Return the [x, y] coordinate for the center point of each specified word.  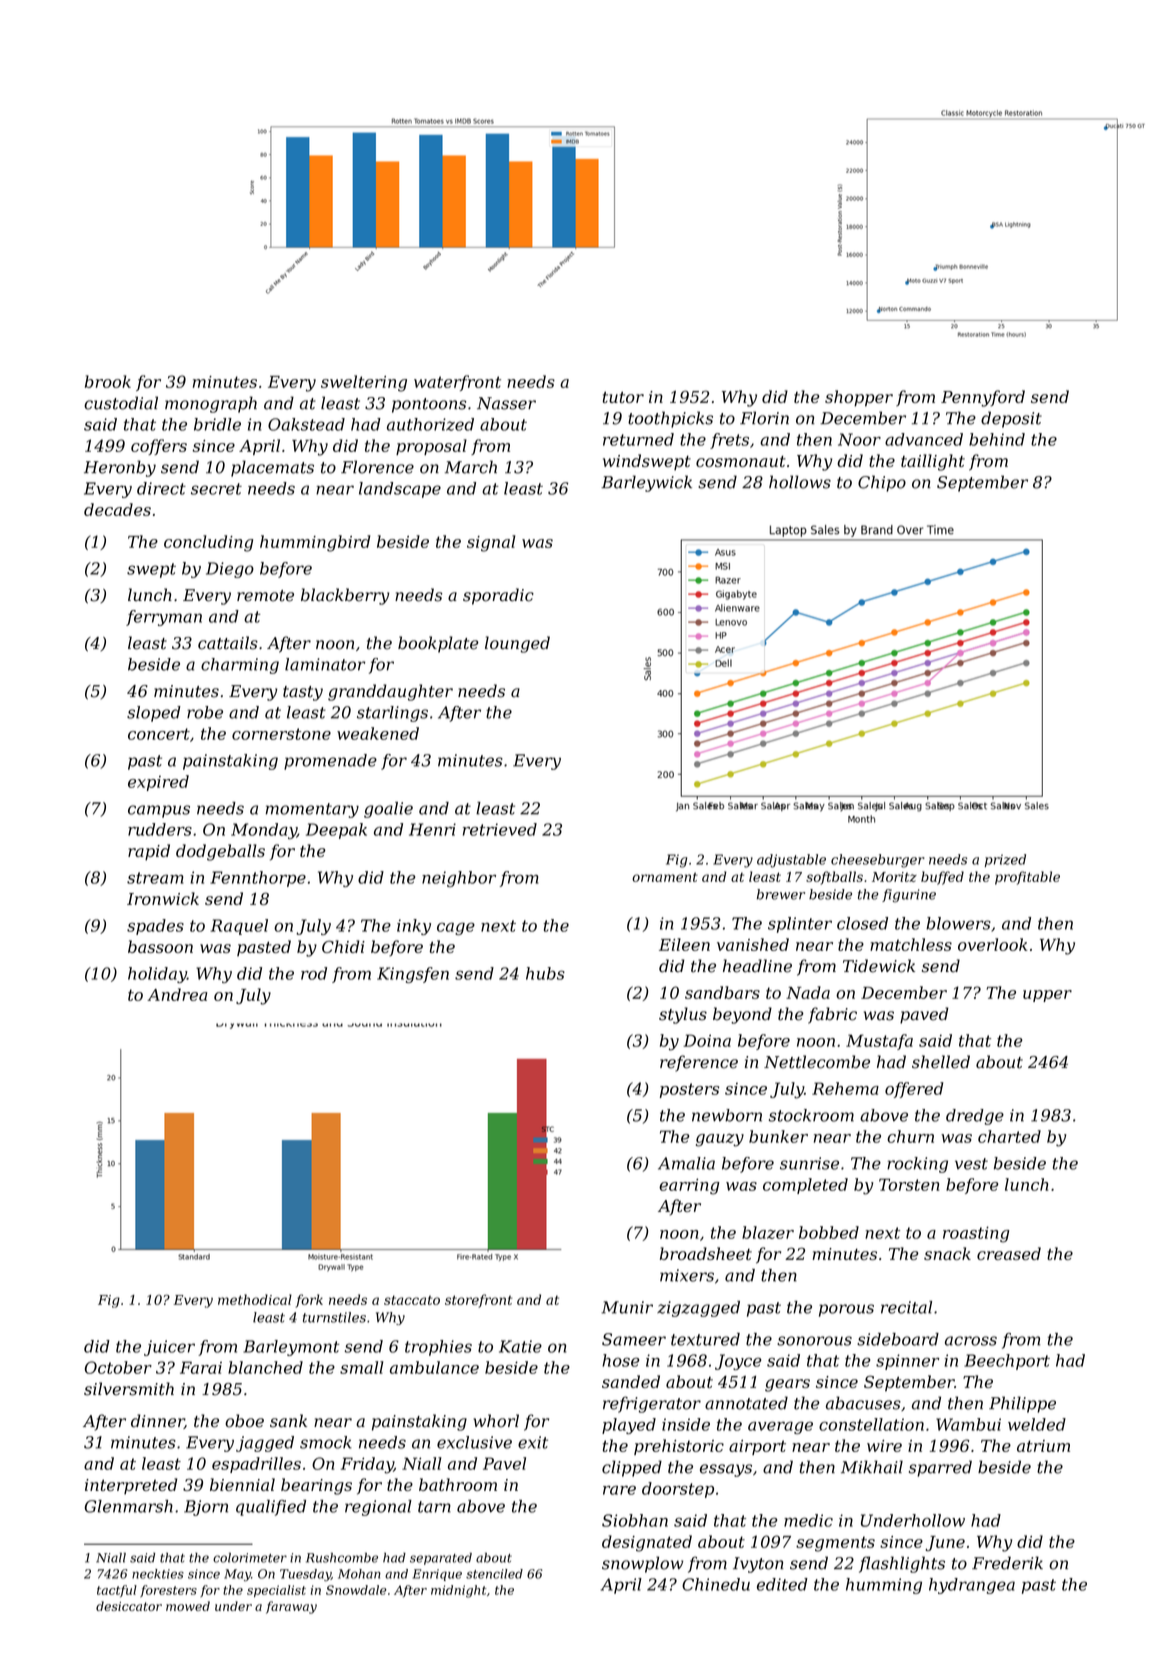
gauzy [720, 1140]
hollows [800, 482]
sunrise [809, 1163]
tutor [623, 397]
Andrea [177, 994]
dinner [157, 1421]
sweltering [364, 383]
